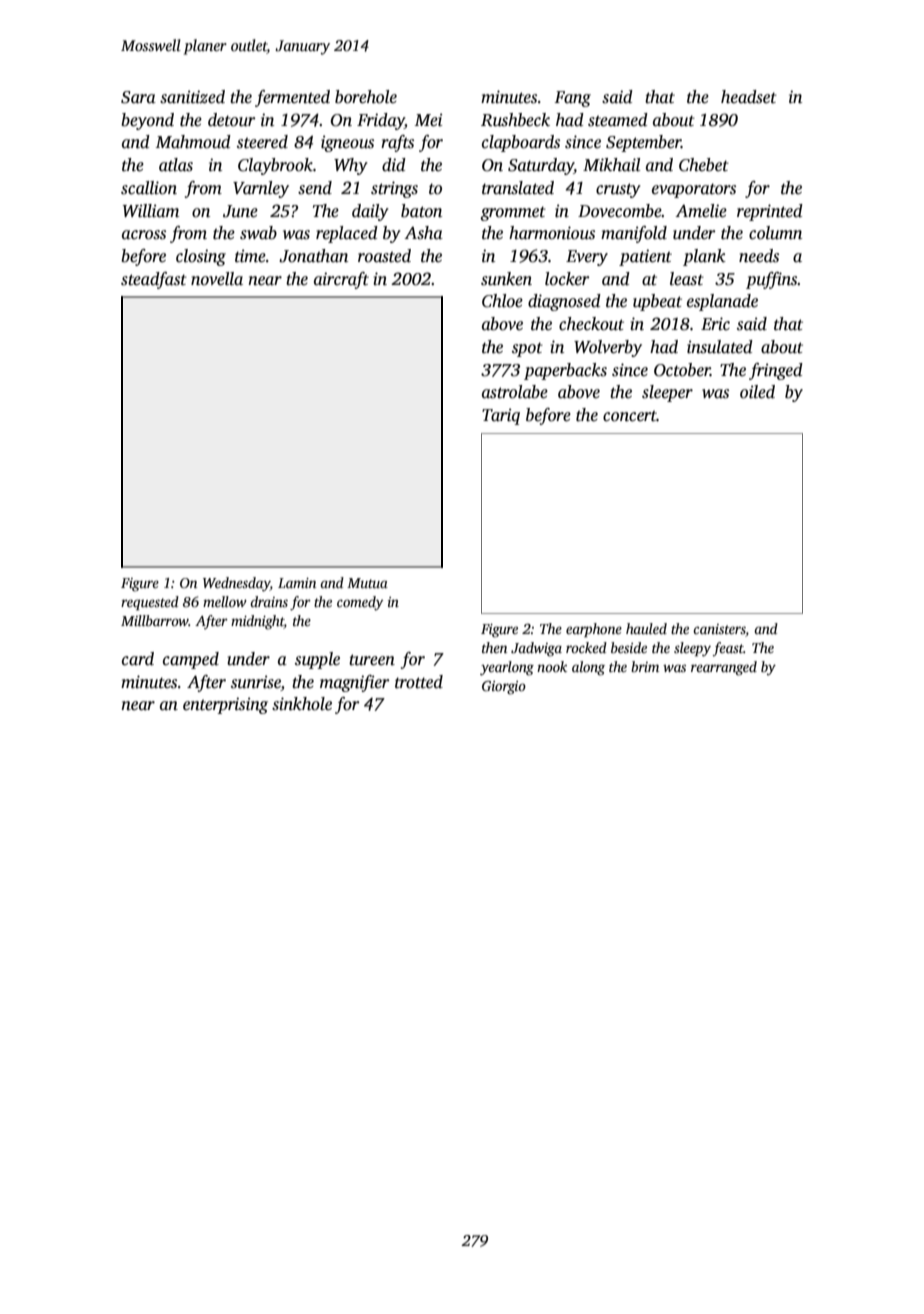 The height and width of the screenshot is (1314, 924). I want to click on Wednesday, so click(236, 584).
